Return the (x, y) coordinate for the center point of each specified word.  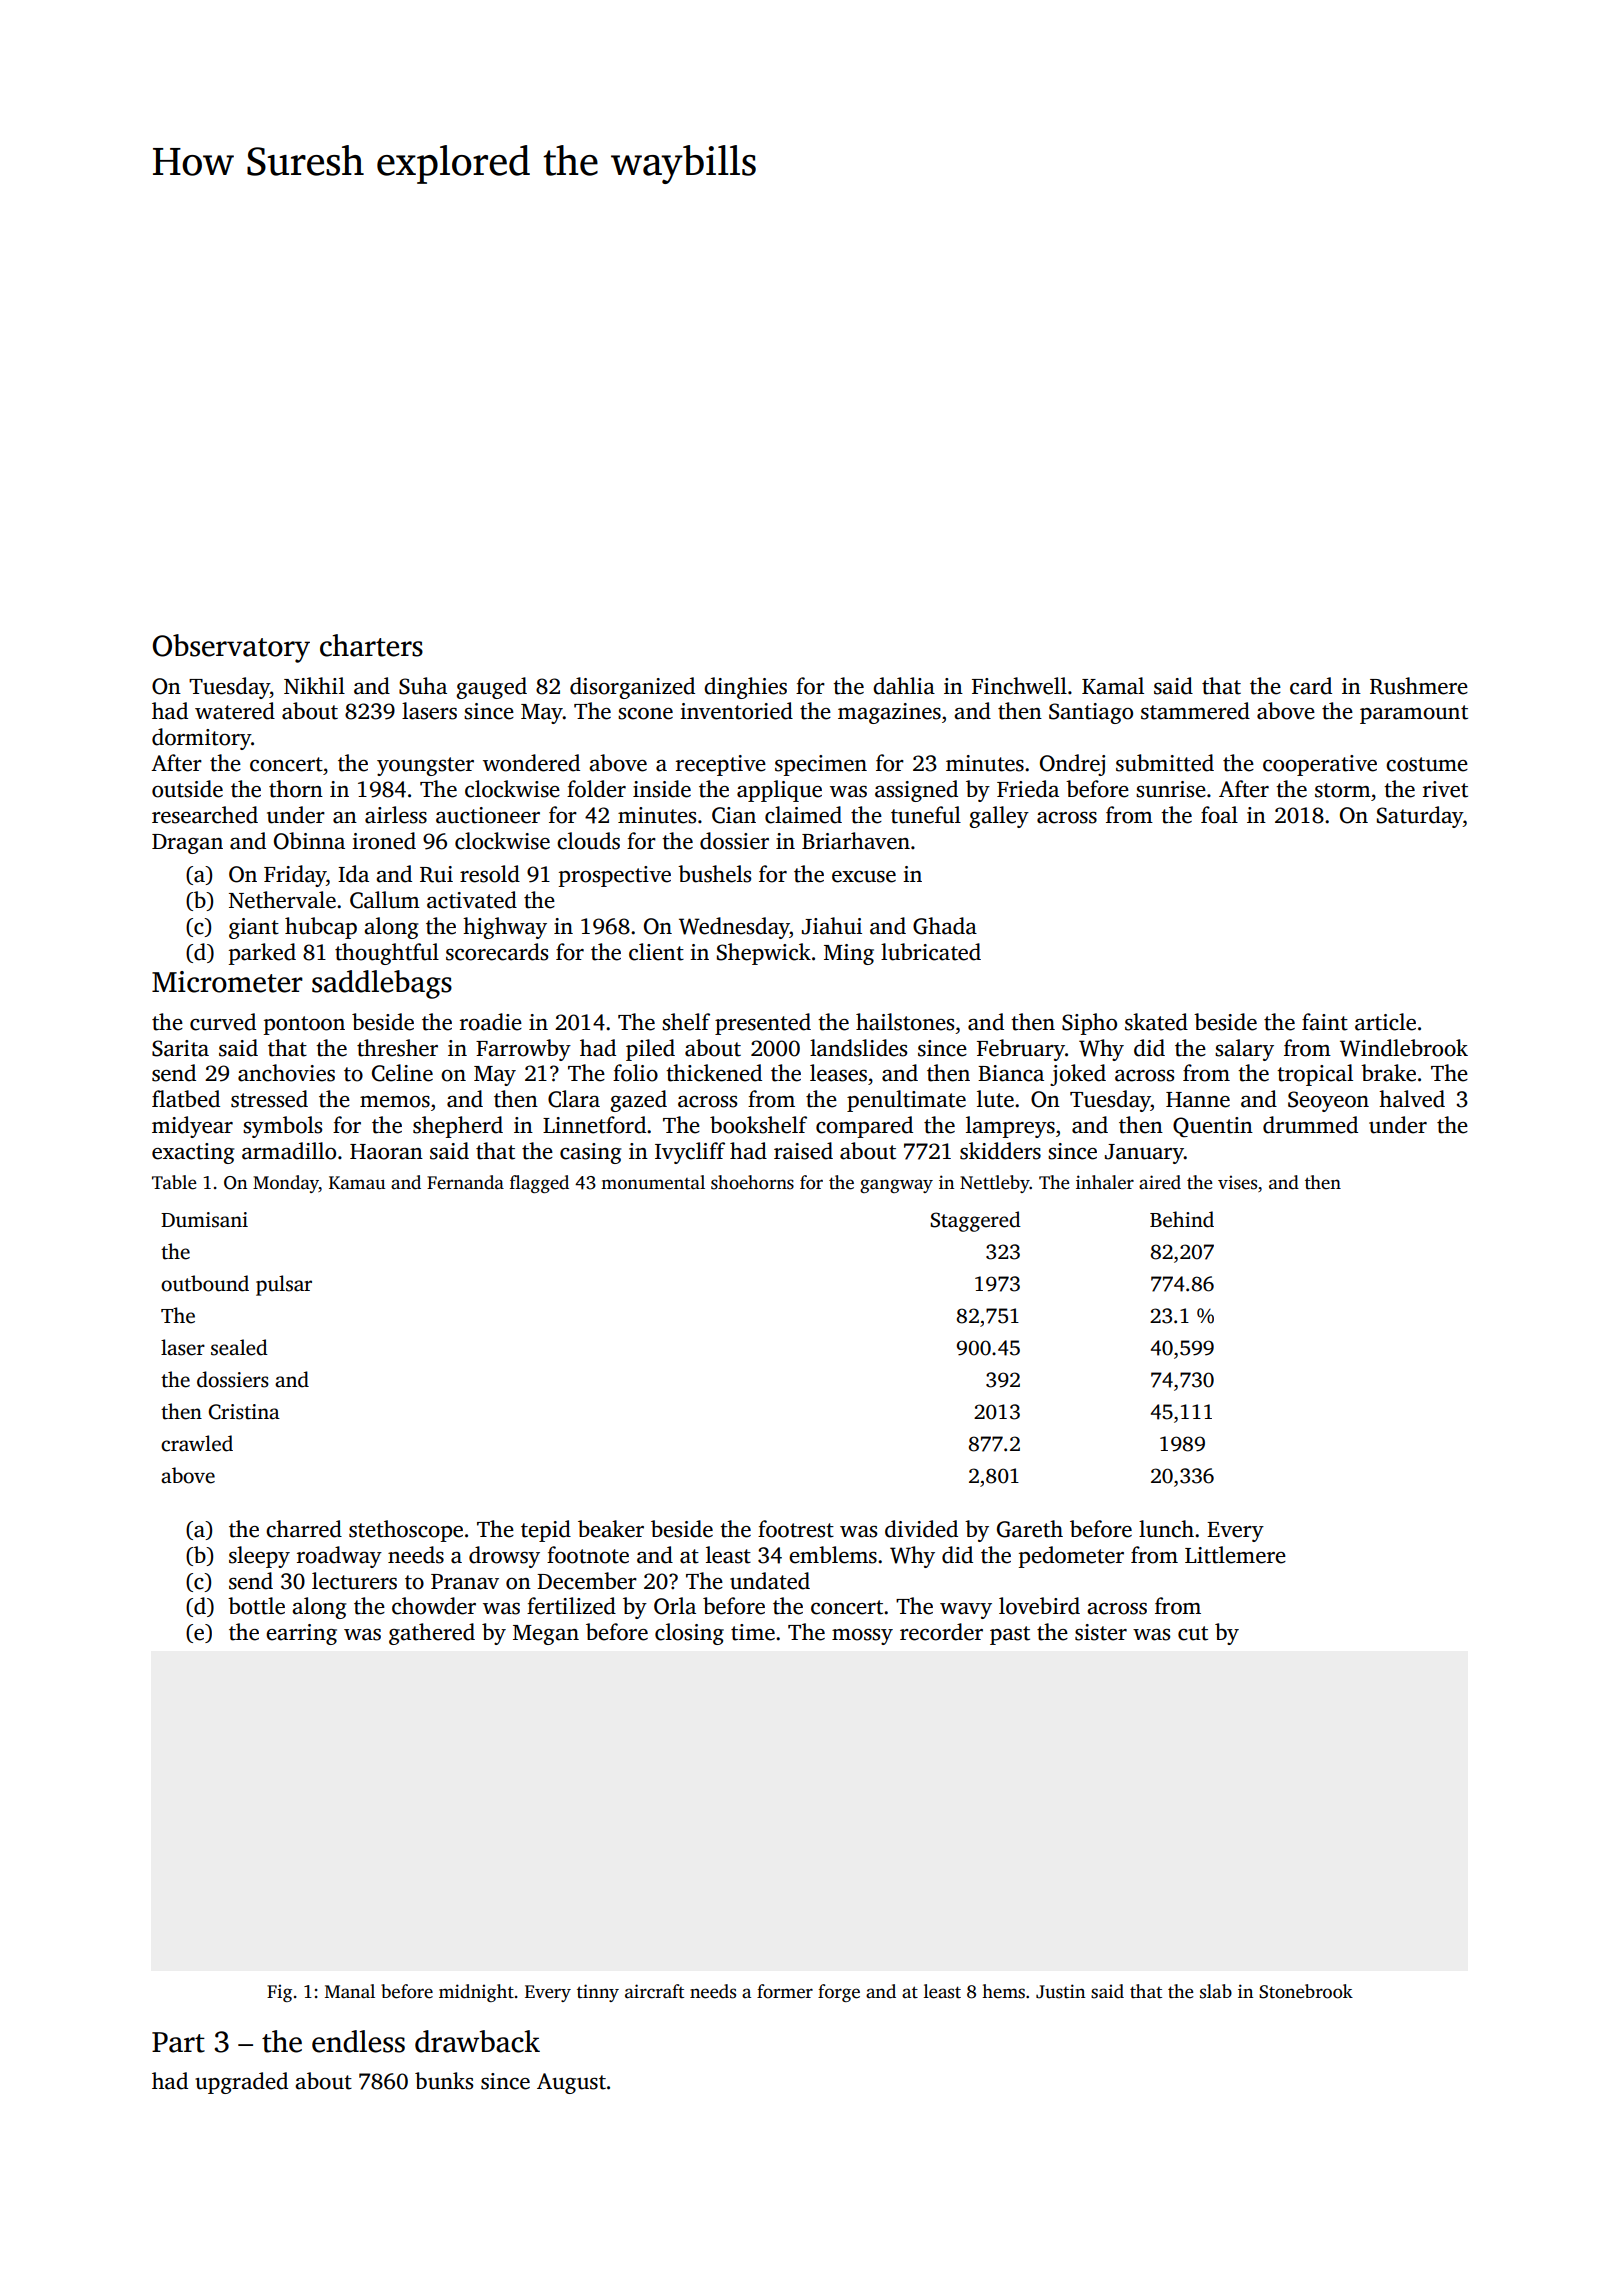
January (1144, 1154)
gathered (432, 1634)
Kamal (1113, 686)
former (785, 1991)
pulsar (284, 1285)
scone (645, 714)
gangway (896, 1186)
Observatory (231, 648)
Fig (279, 1993)
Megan (546, 1635)
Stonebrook (1306, 1991)
